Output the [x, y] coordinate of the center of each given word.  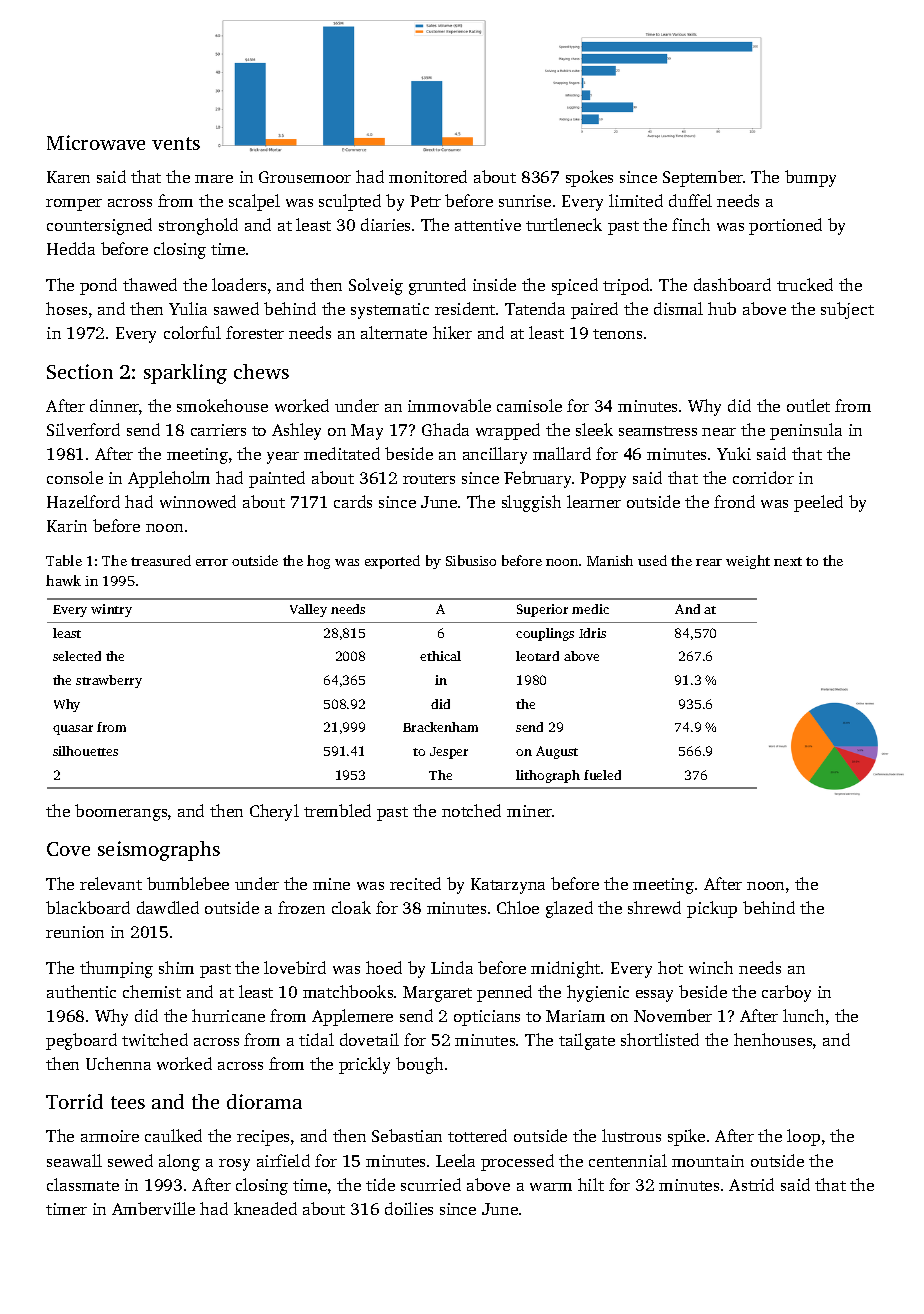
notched [471, 810]
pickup [712, 909]
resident [465, 308]
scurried [431, 1184]
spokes [589, 178]
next [788, 561]
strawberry [109, 681]
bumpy [810, 178]
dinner [114, 405]
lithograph [548, 776]
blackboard [88, 907]
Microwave [96, 142]
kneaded [265, 1208]
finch [691, 224]
